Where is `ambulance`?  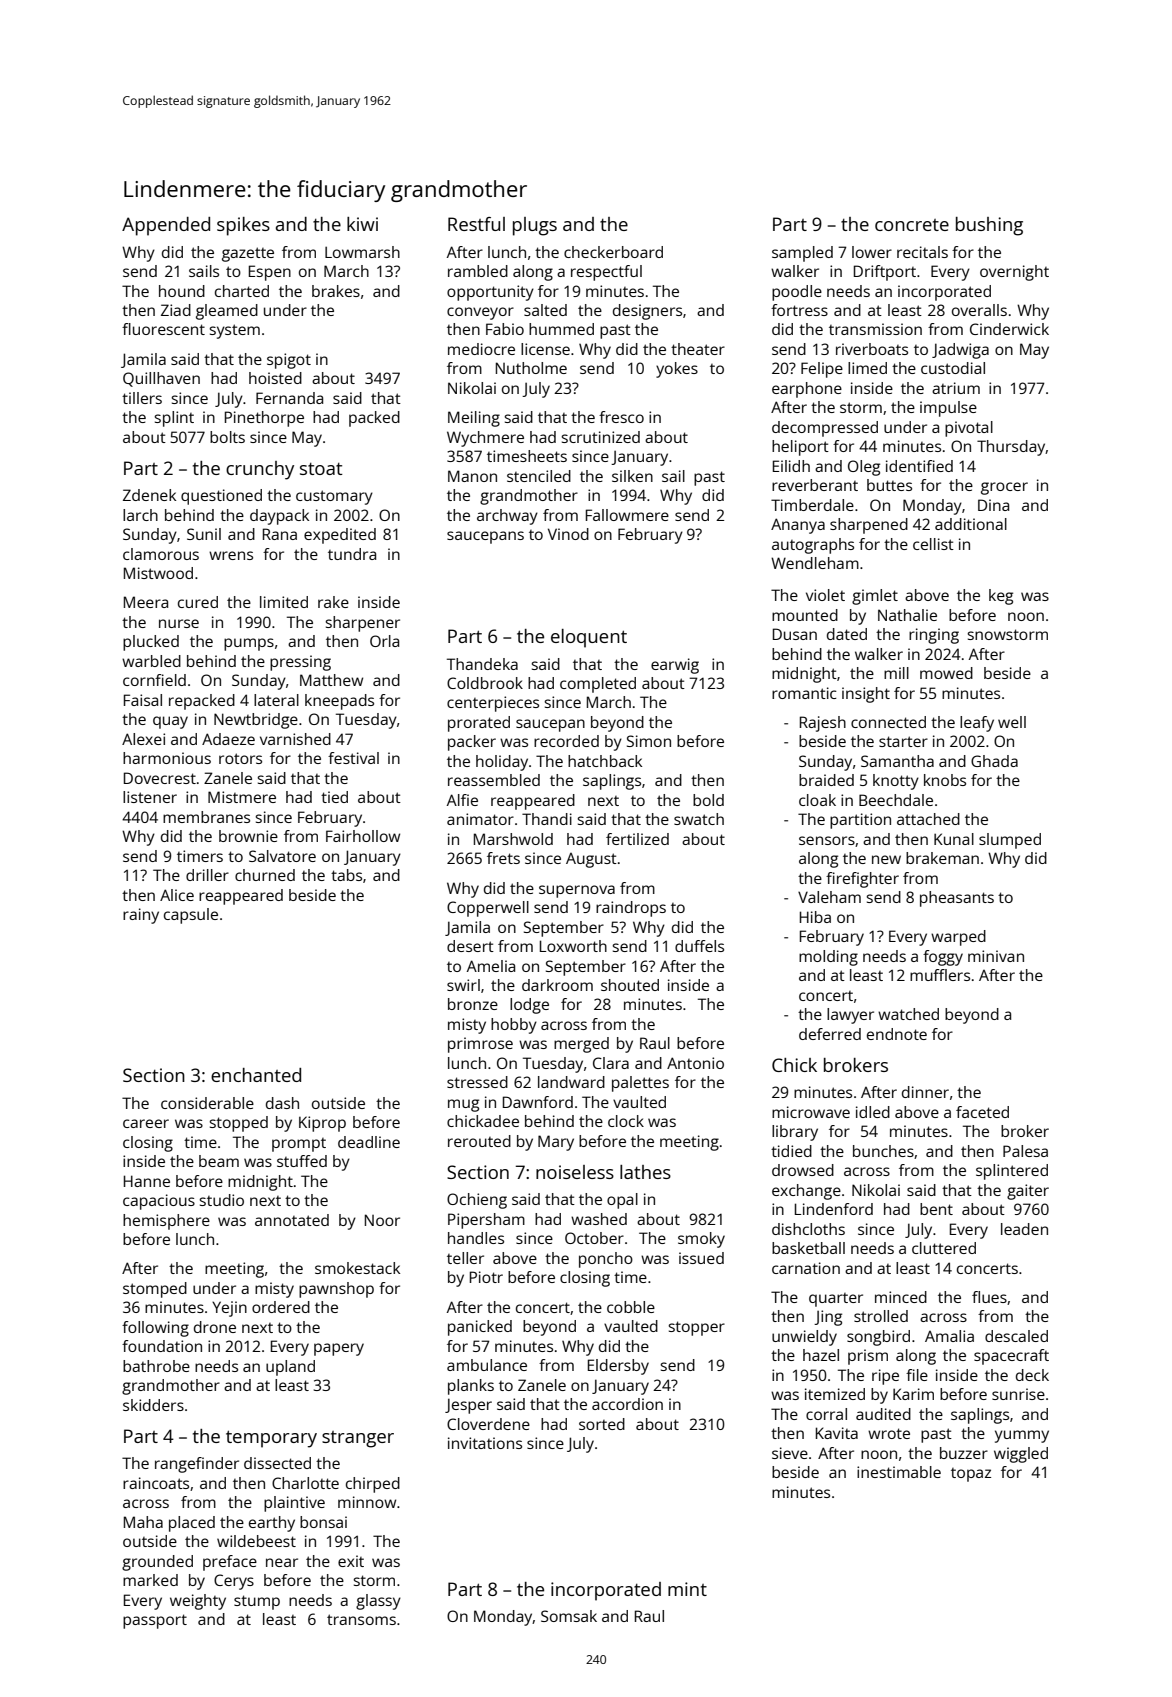 ambulance is located at coordinates (487, 1365).
